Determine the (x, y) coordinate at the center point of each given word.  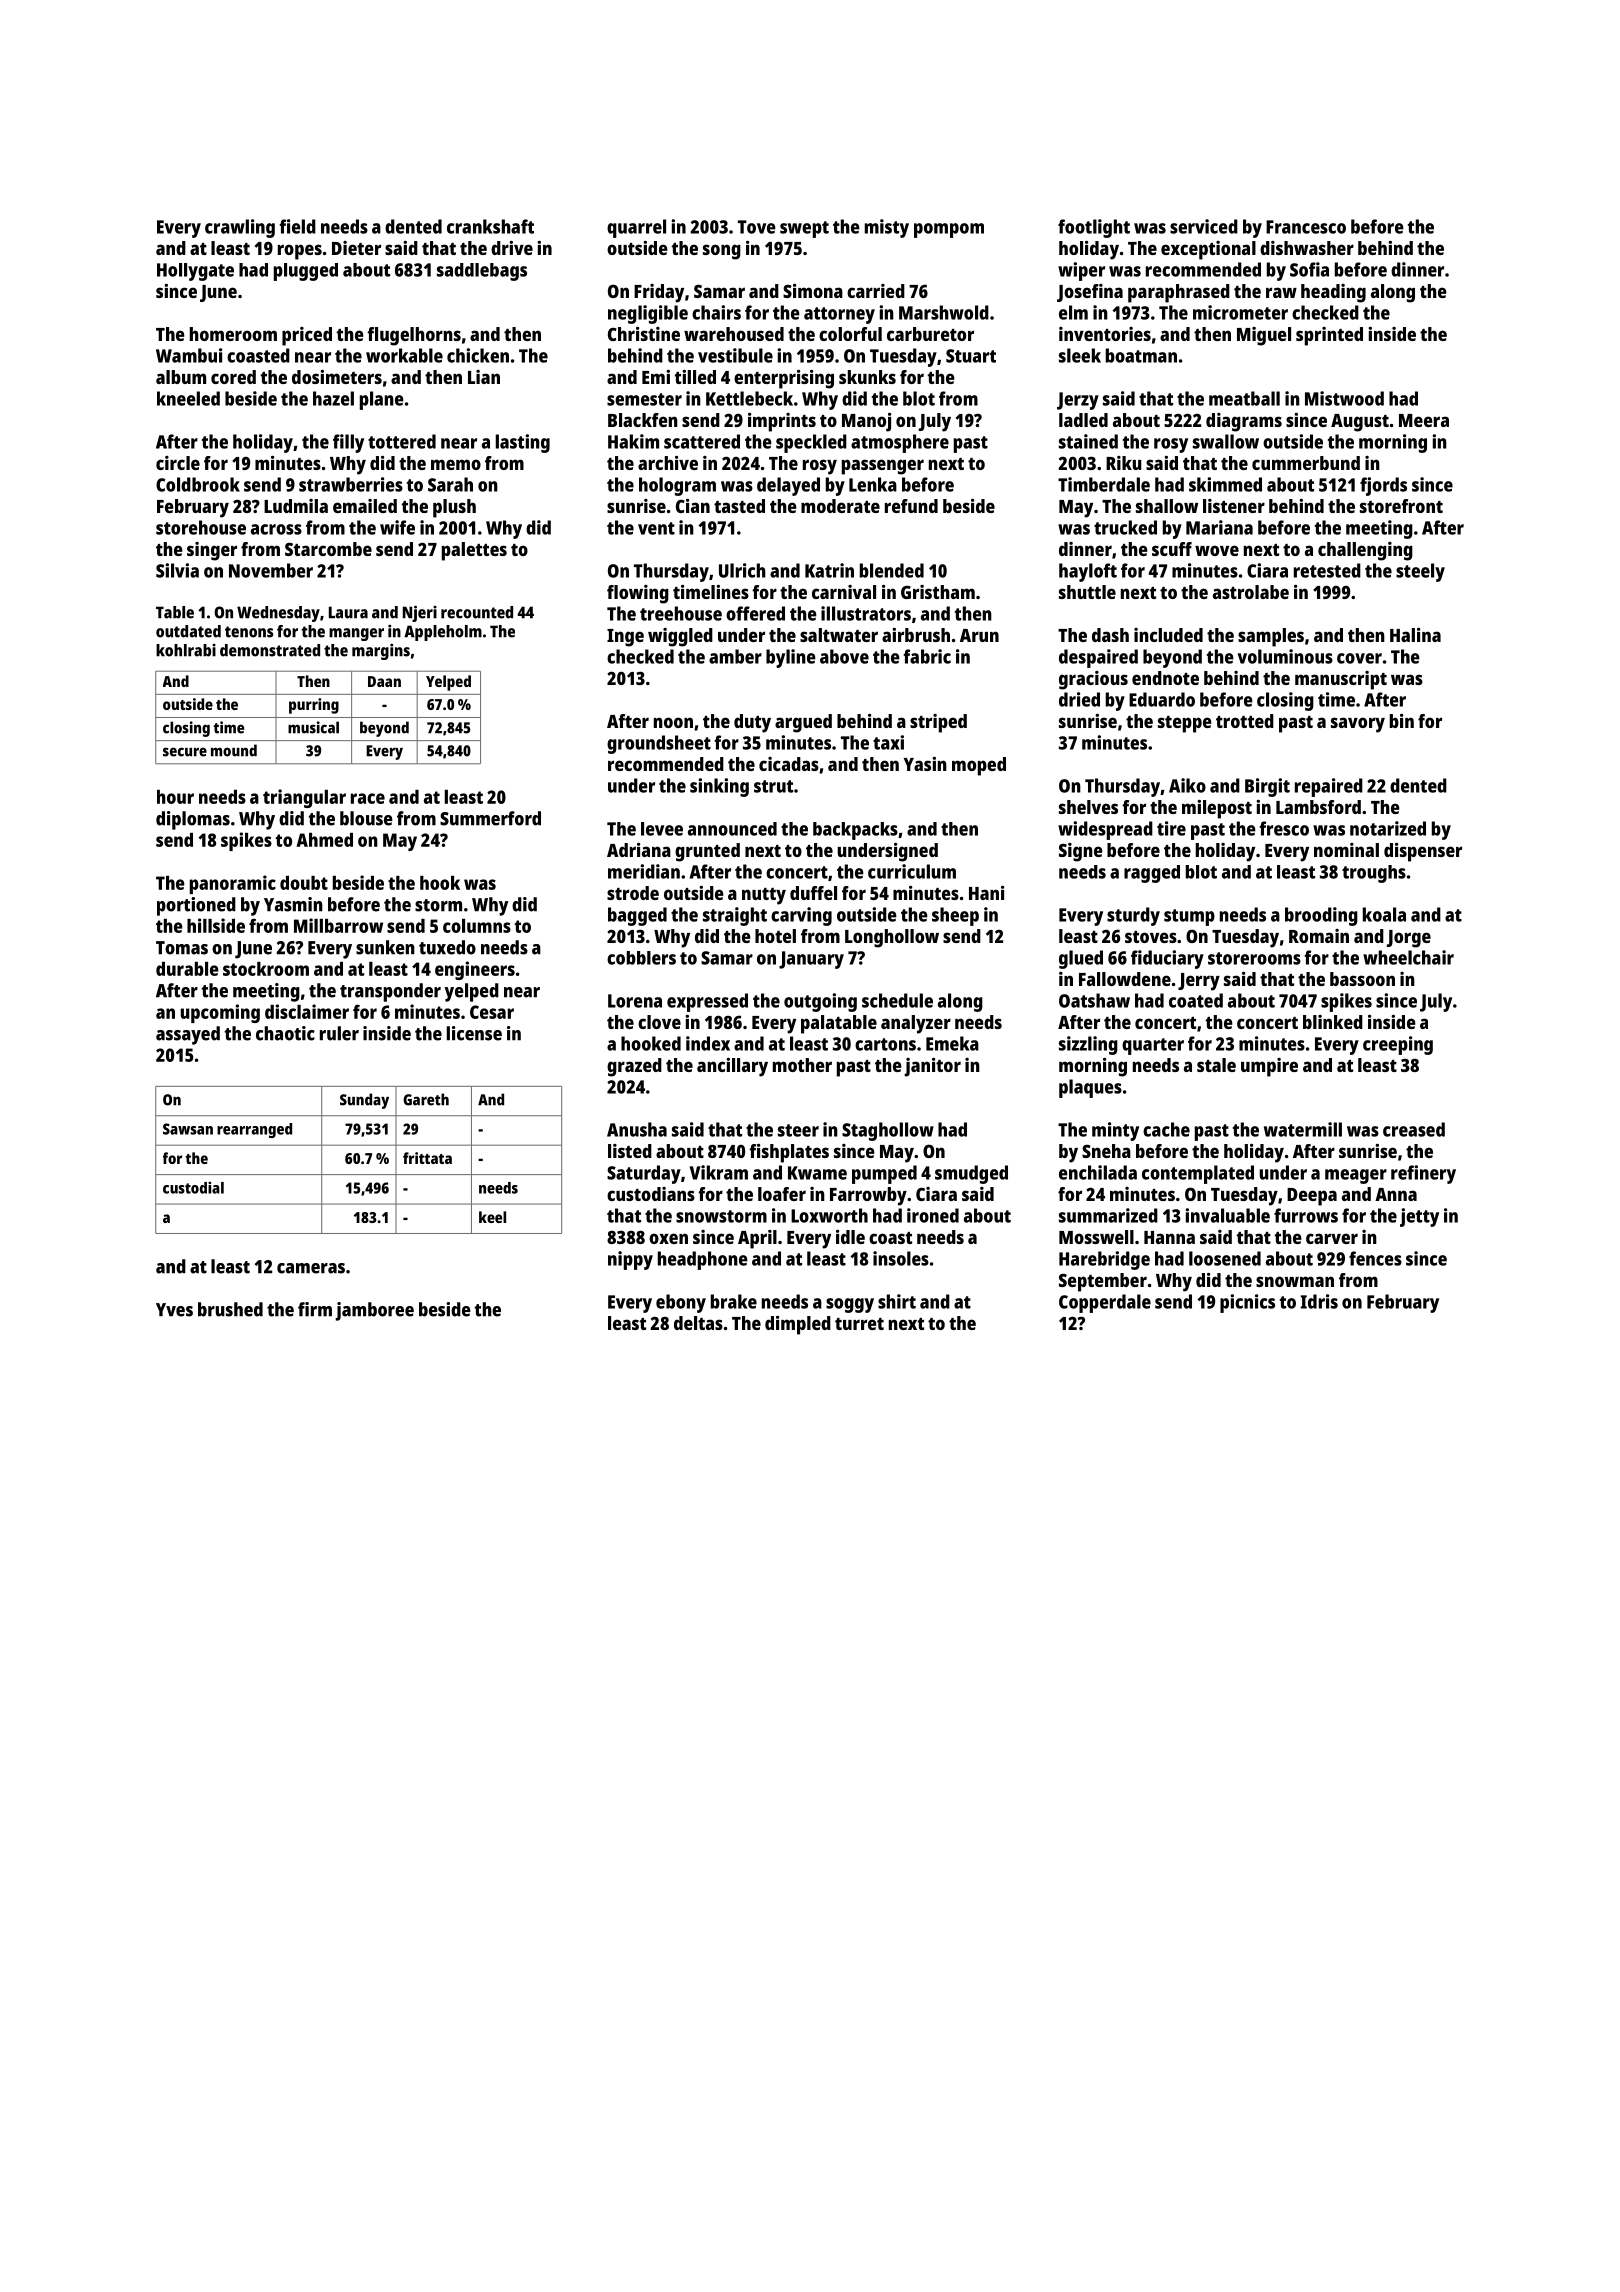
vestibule (735, 355)
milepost (1217, 809)
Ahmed (324, 840)
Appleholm (443, 633)
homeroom (233, 334)
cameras (311, 1268)
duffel (813, 893)
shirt (897, 1301)
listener (1234, 506)
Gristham (938, 592)
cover (1359, 658)
